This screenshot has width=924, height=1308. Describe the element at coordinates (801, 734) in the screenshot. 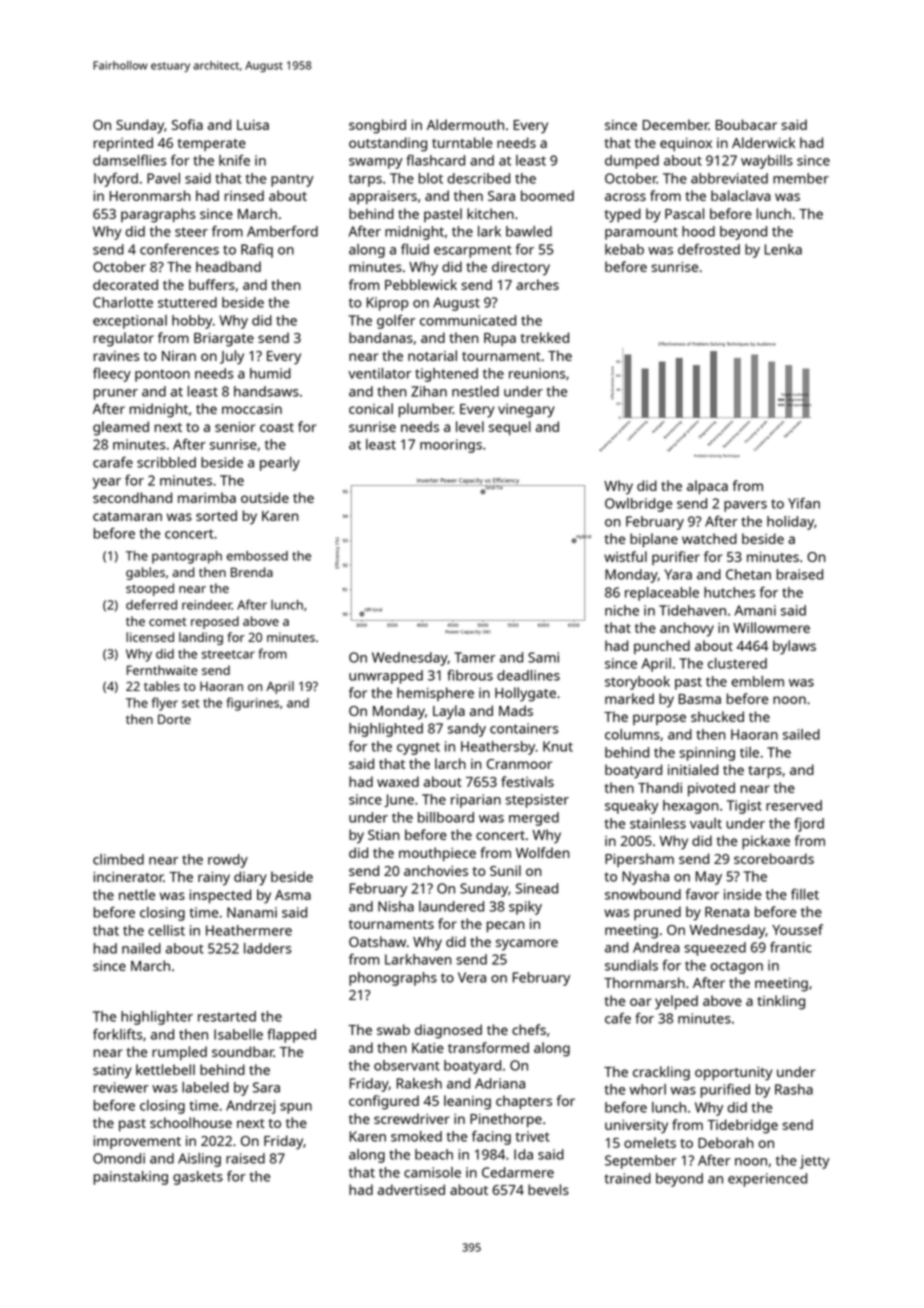

I see `sailed` at that location.
